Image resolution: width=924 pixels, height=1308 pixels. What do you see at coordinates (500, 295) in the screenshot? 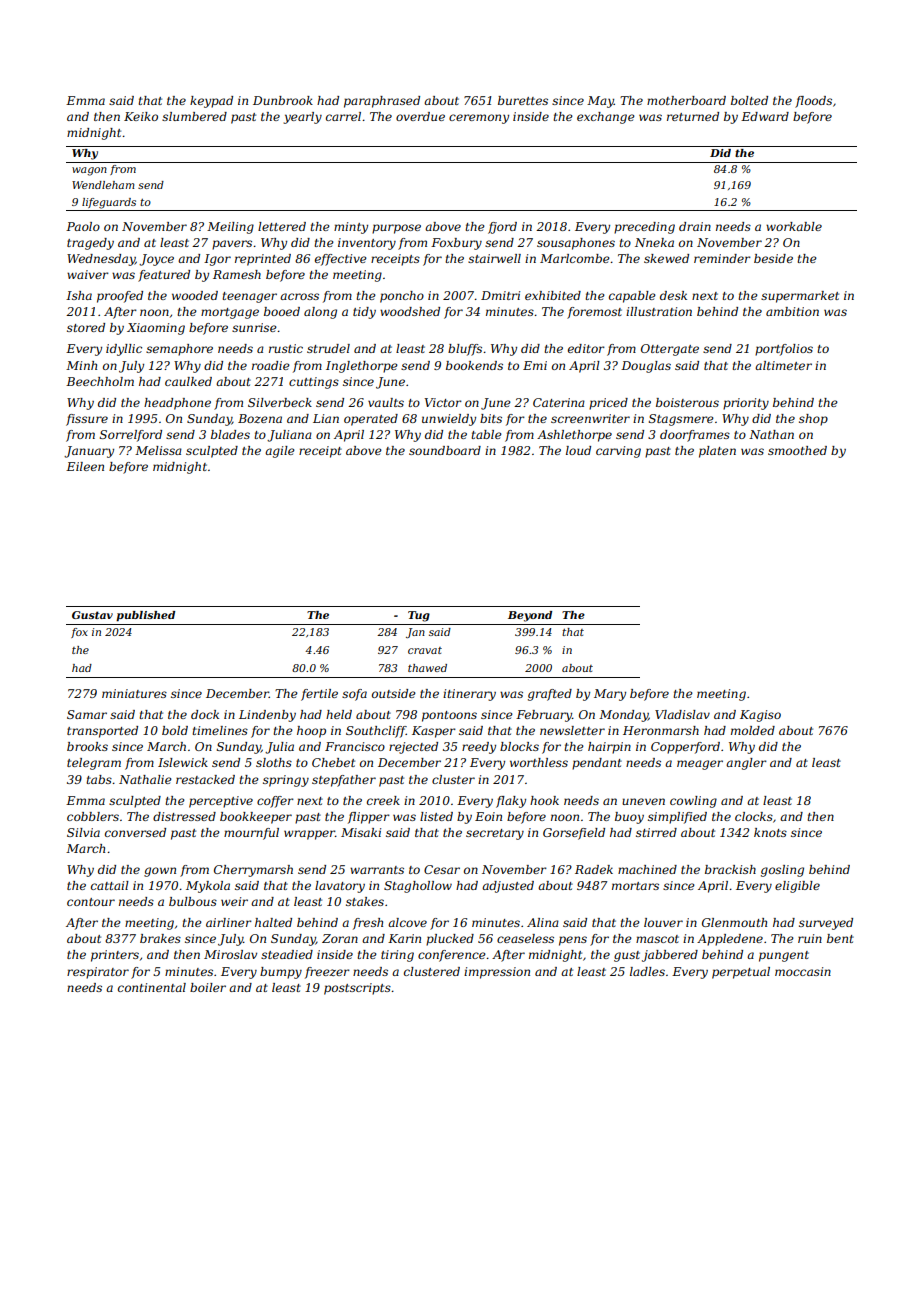
I see `Dmitri` at bounding box center [500, 295].
